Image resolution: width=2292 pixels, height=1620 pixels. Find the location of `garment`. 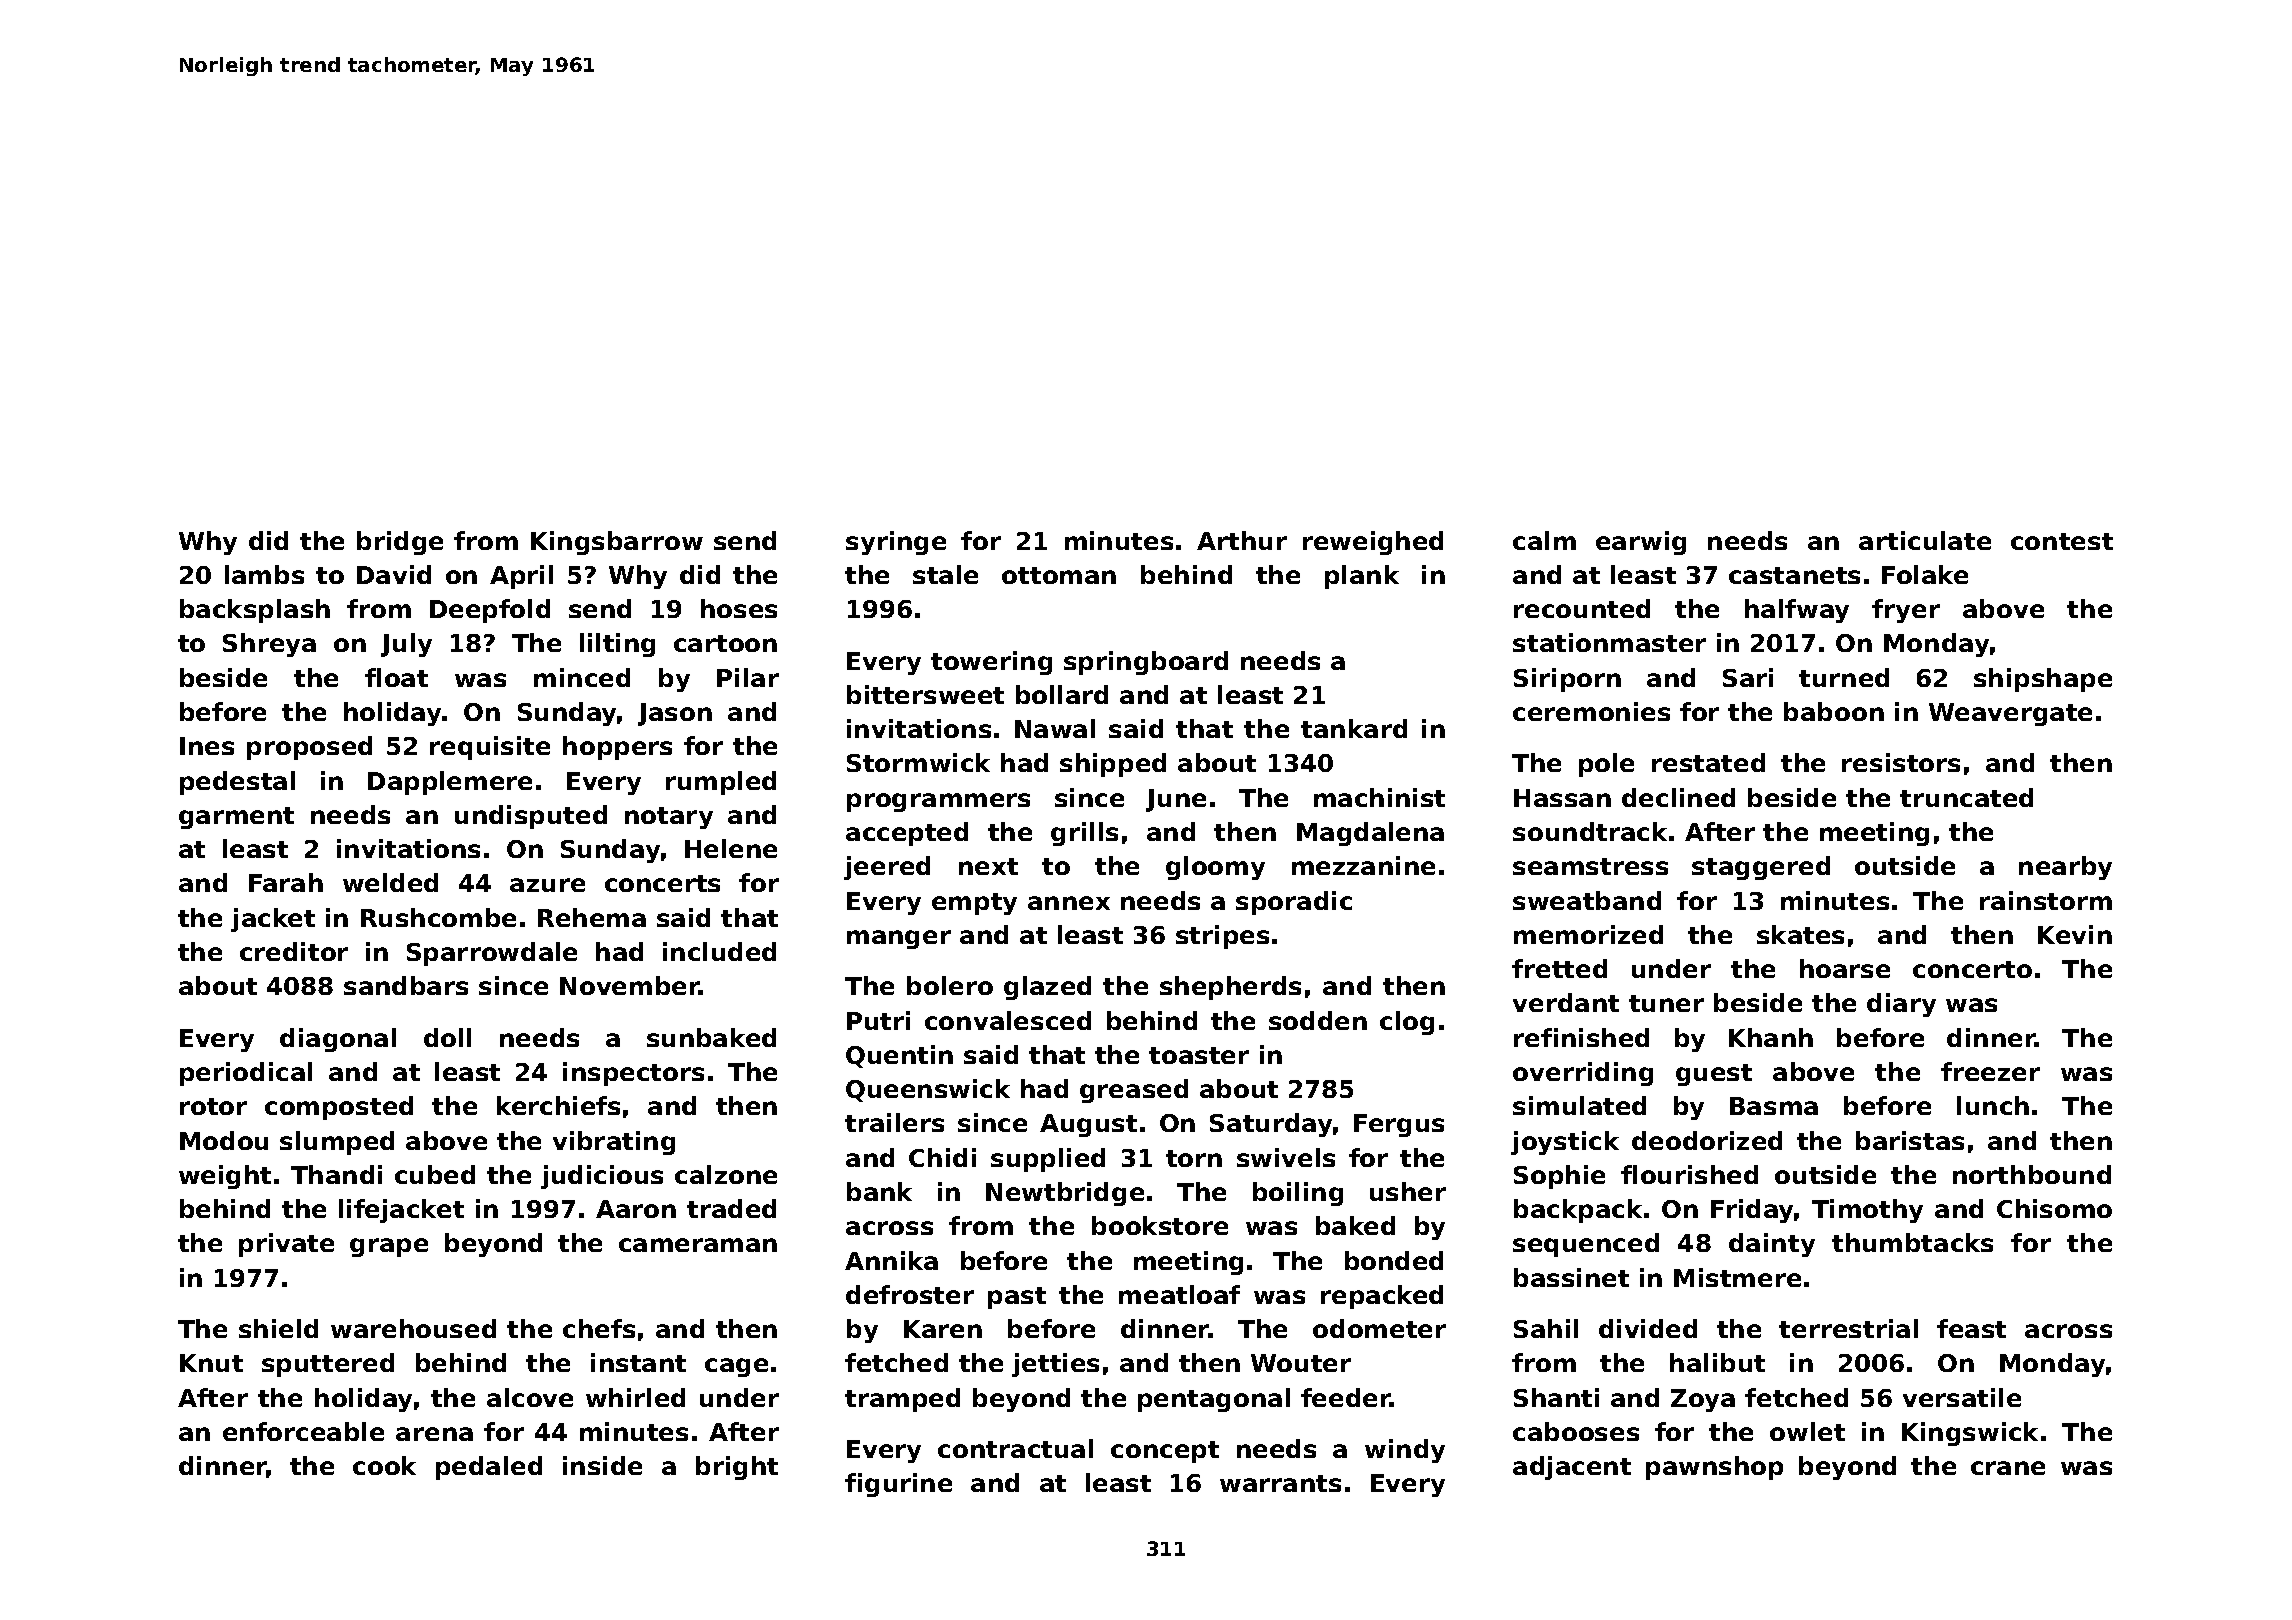

garment is located at coordinates (236, 818).
